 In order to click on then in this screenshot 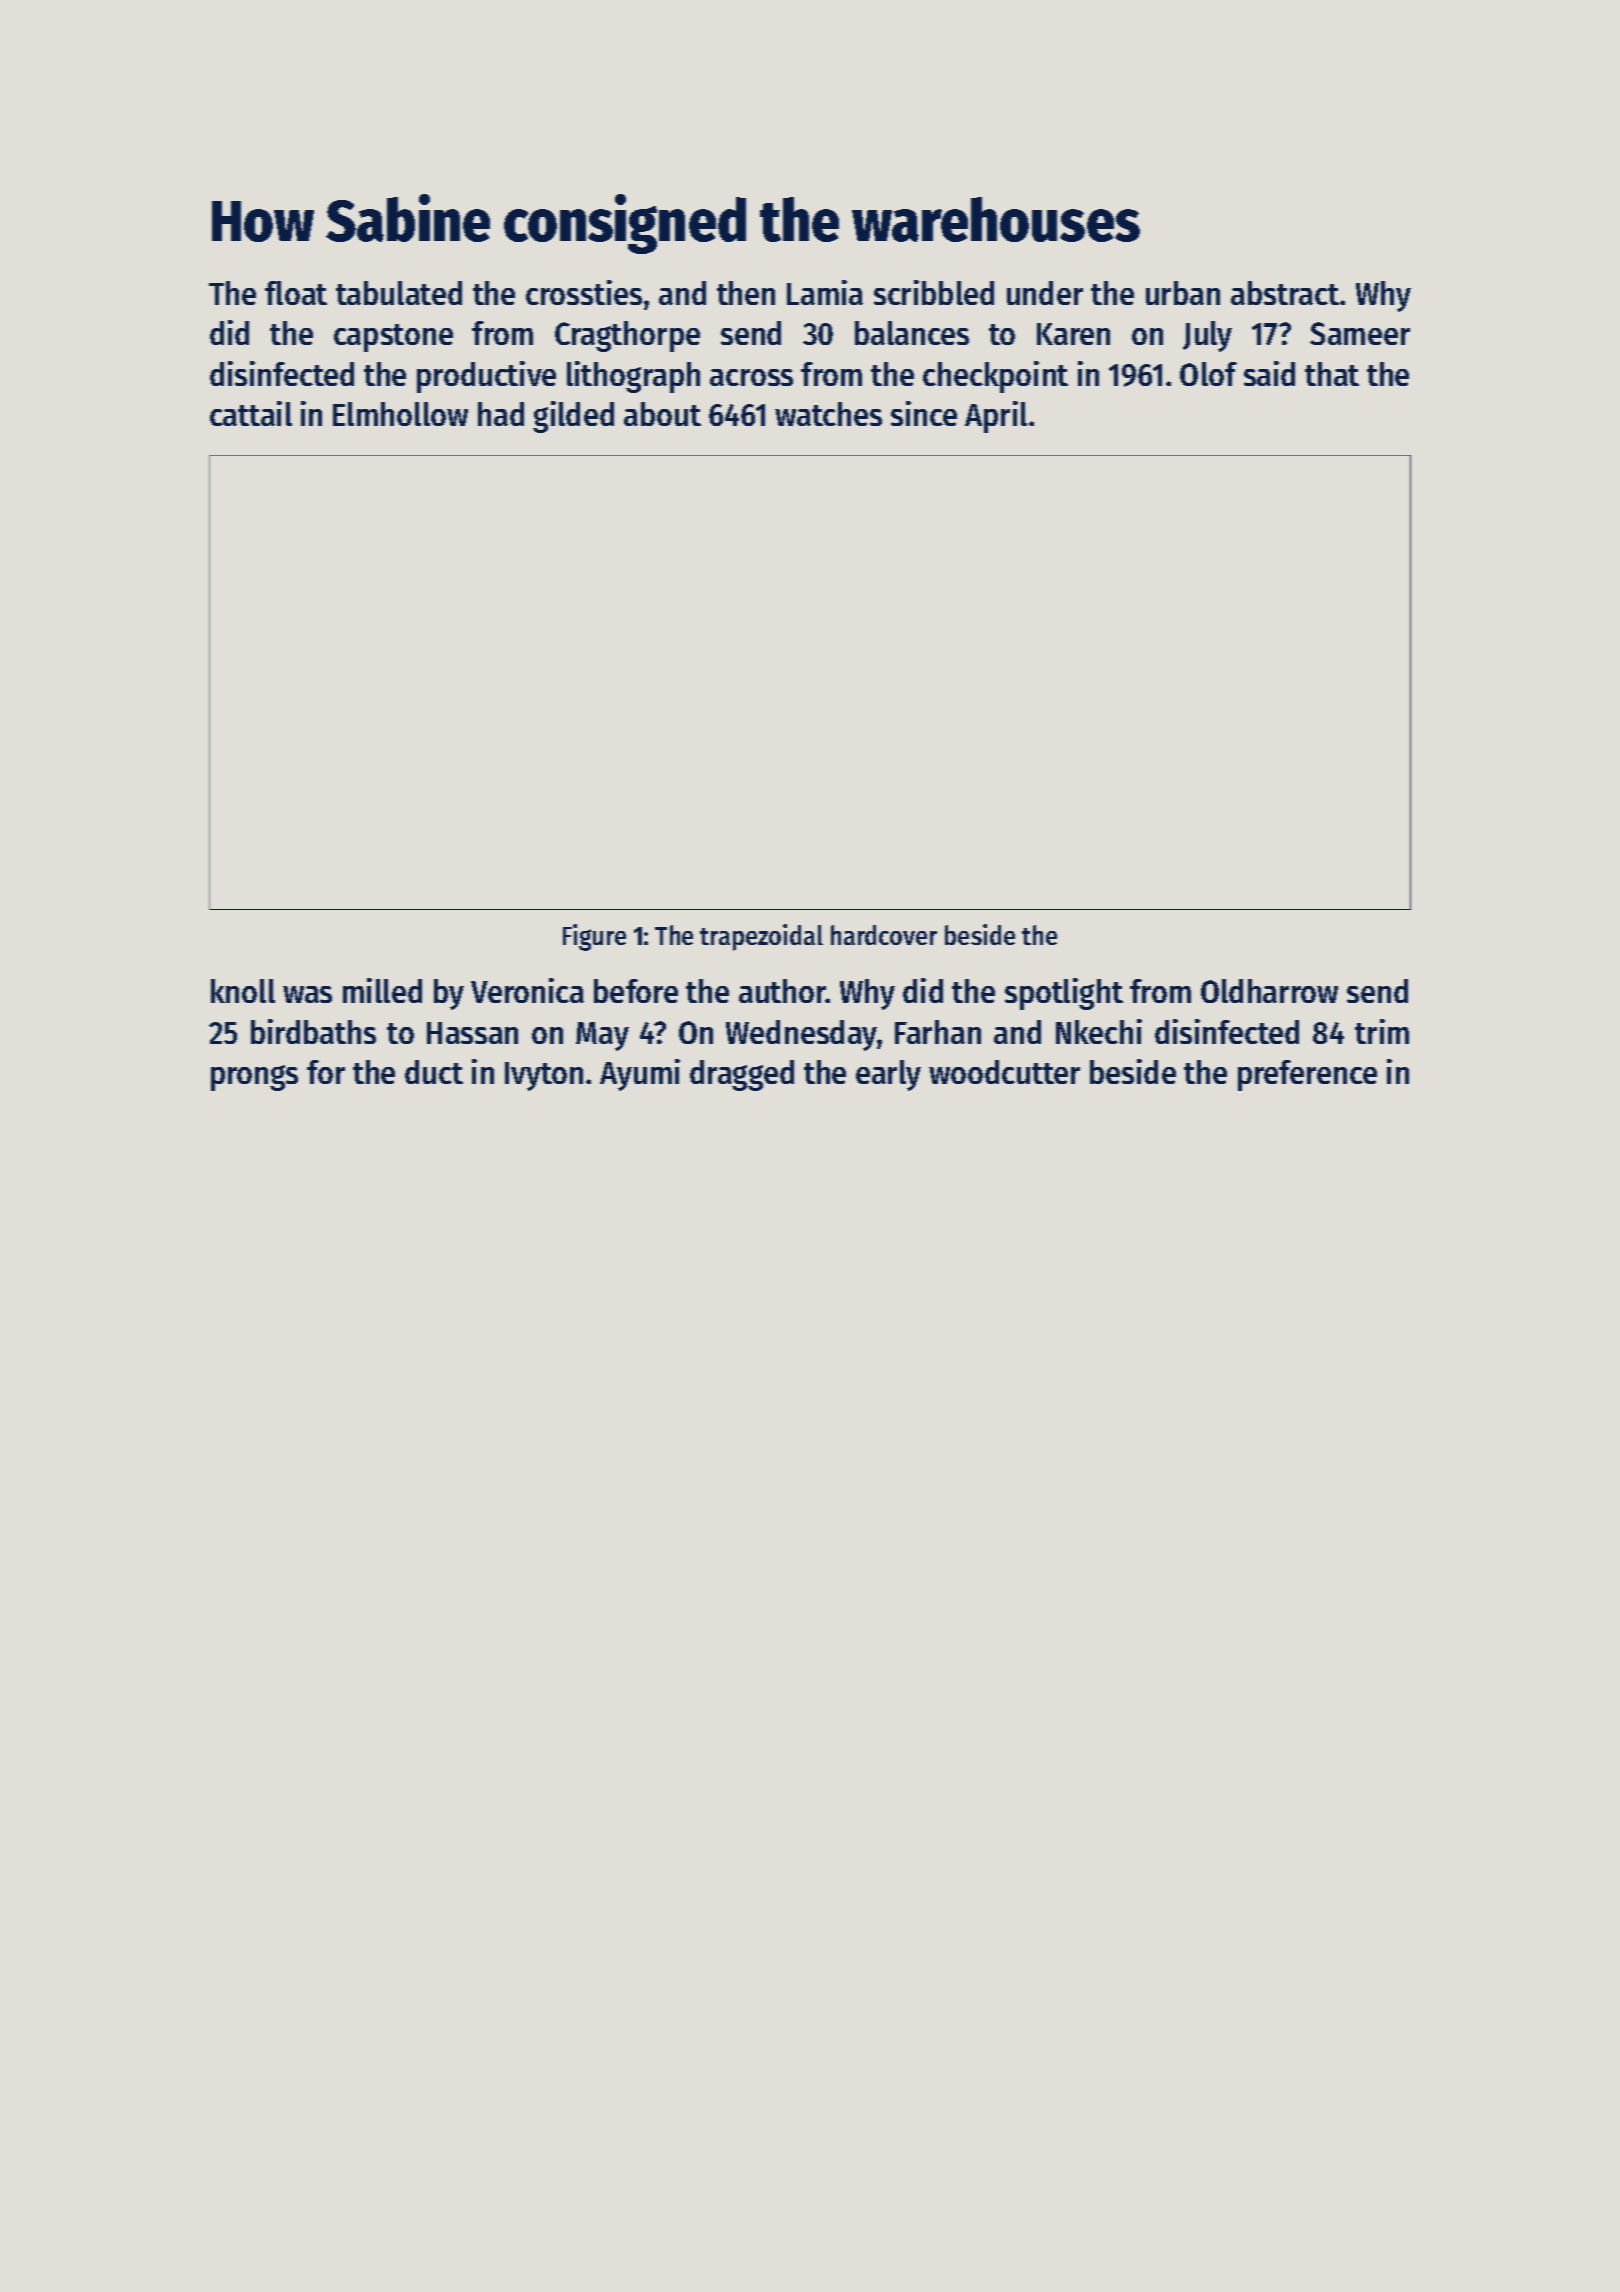, I will do `click(746, 293)`.
